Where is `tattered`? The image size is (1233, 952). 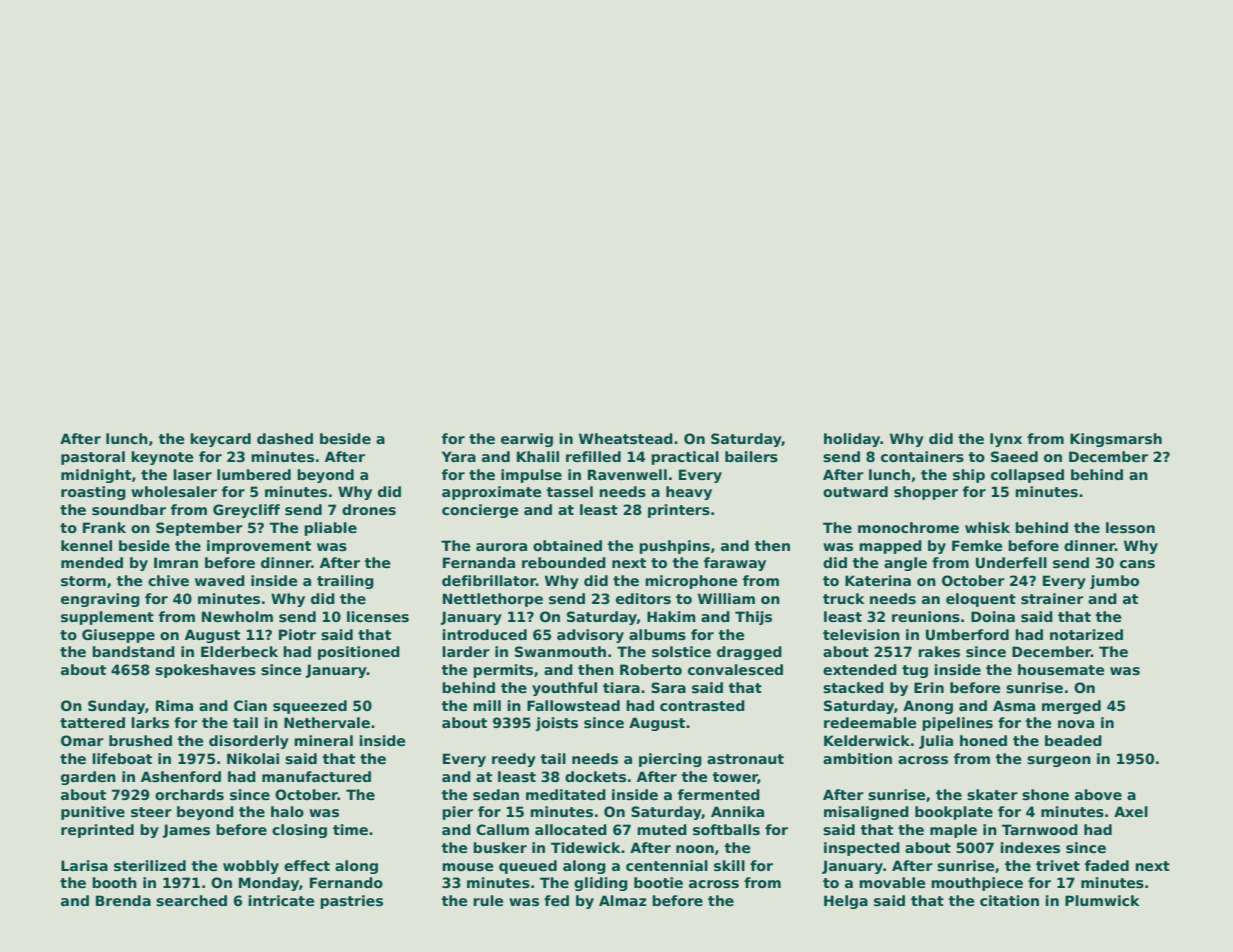
tattered is located at coordinates (92, 722).
